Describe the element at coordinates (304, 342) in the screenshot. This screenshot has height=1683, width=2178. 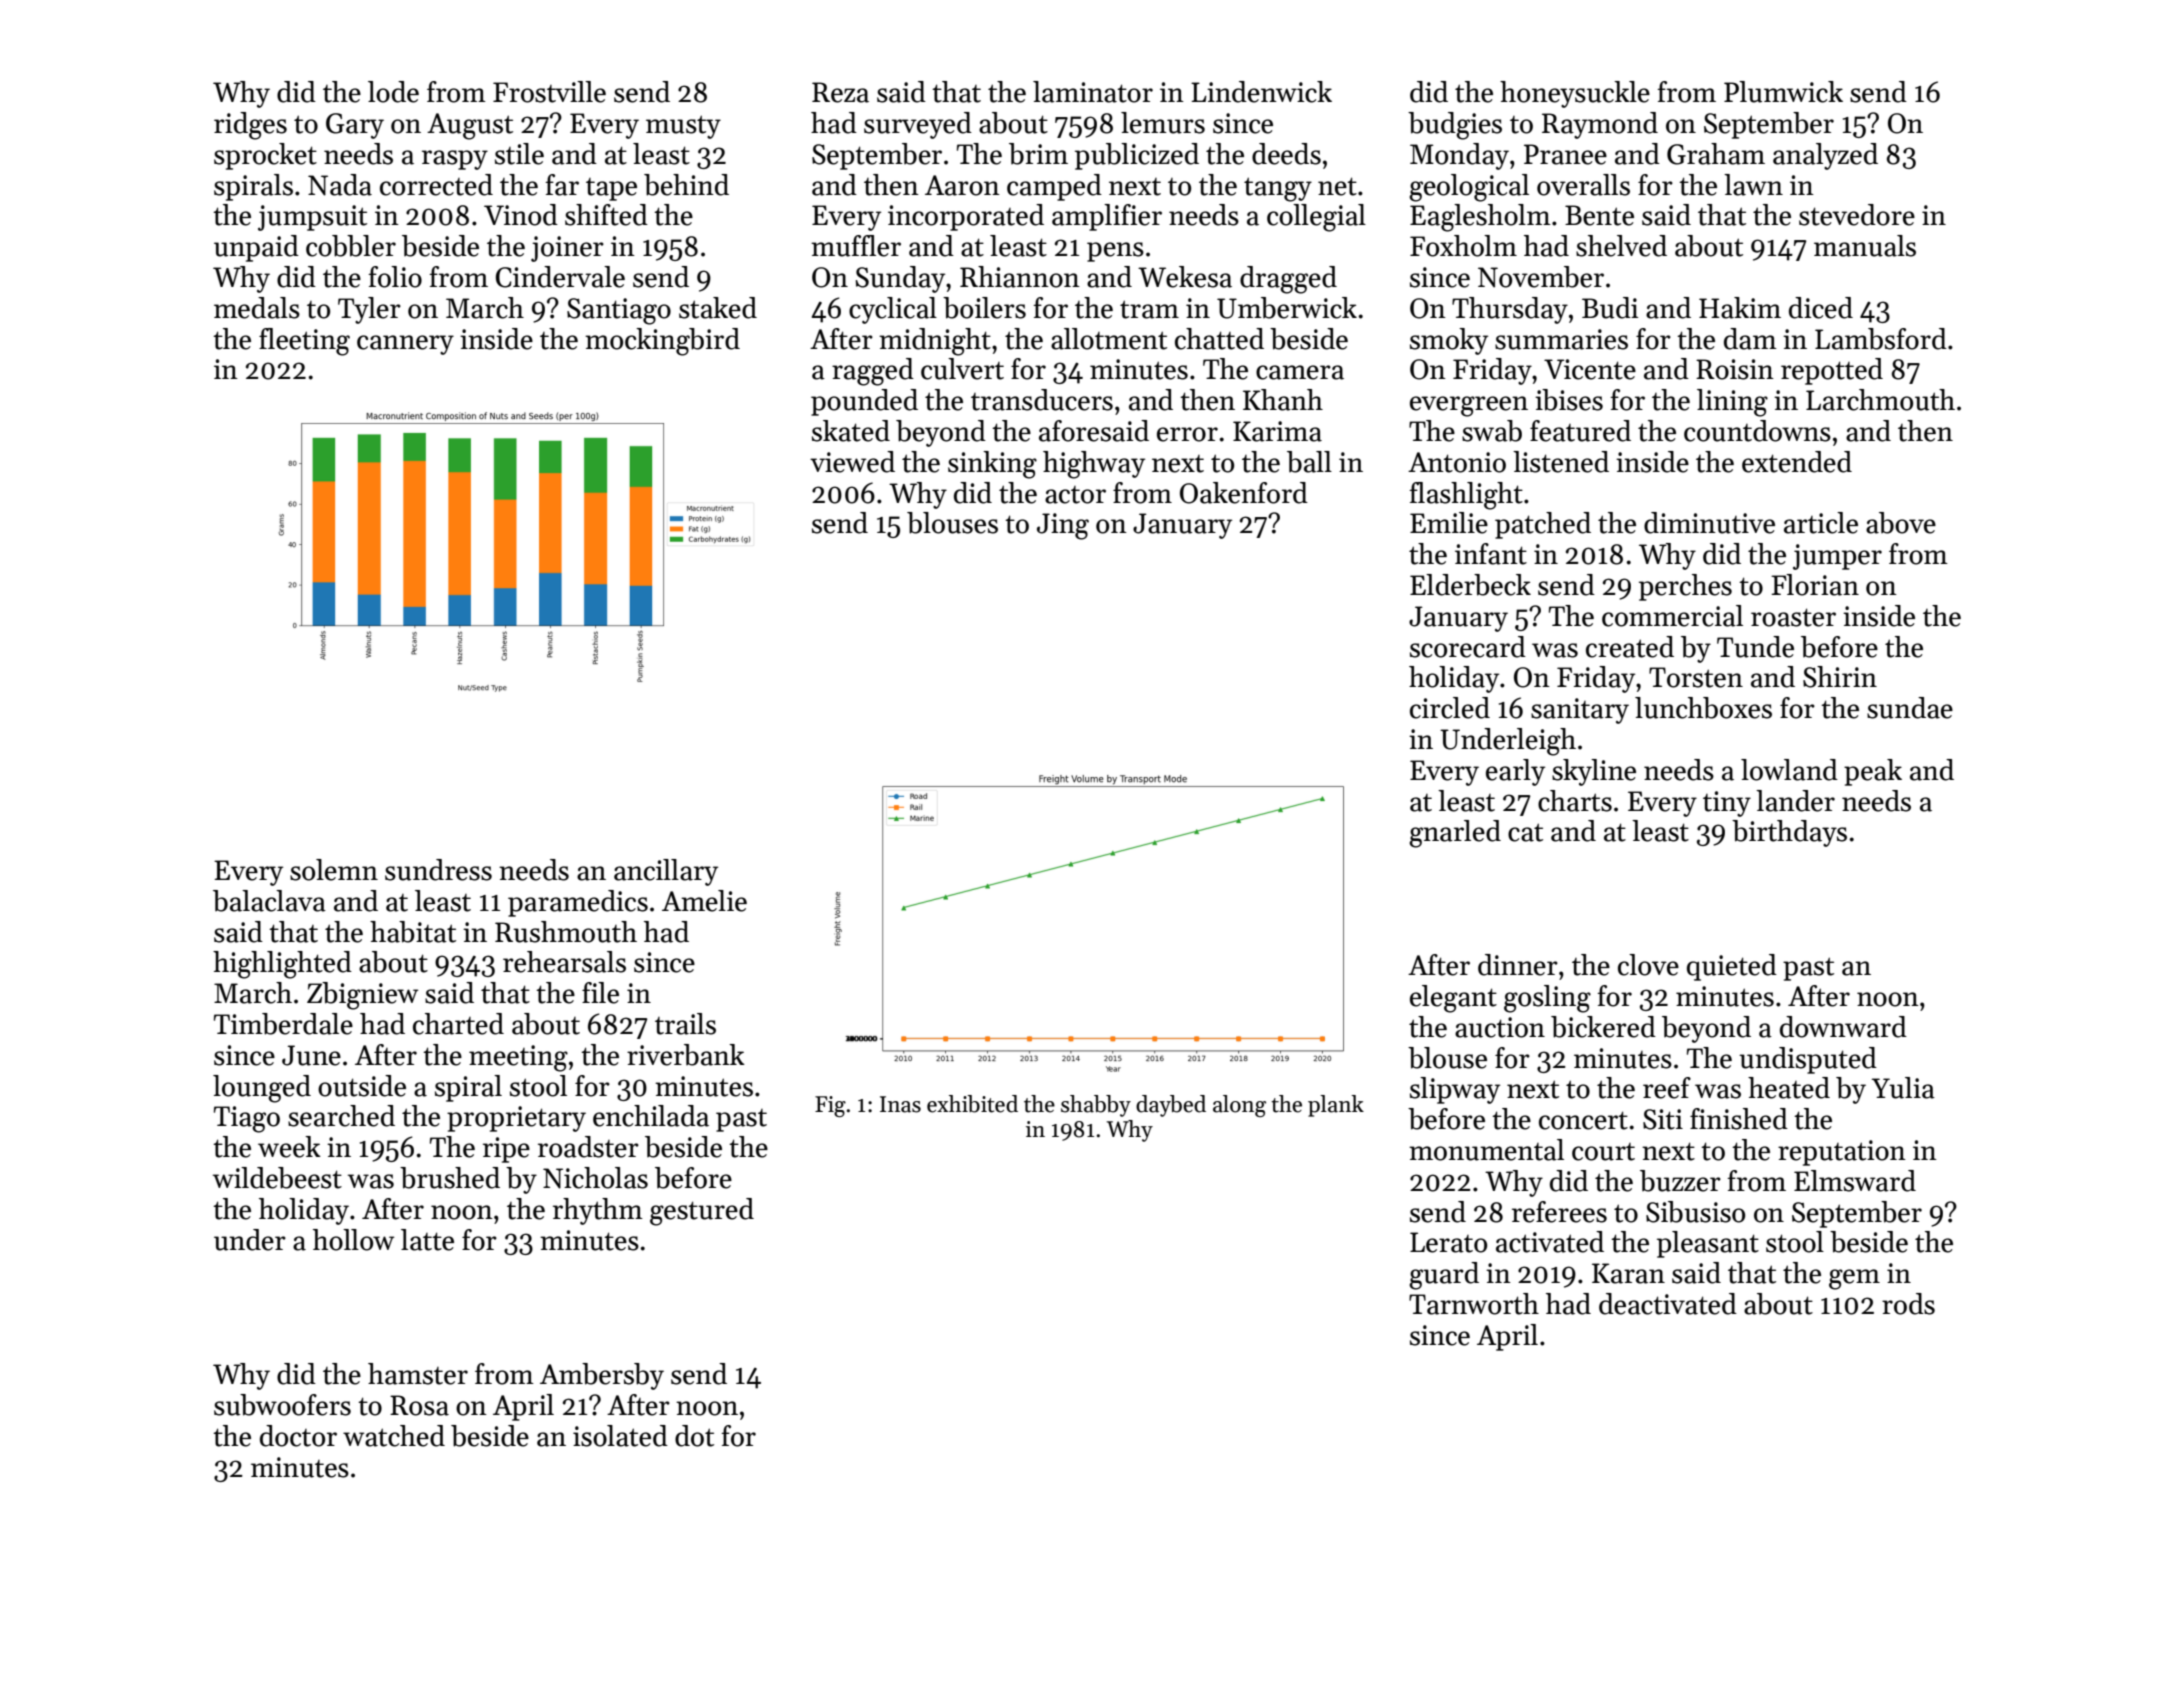
I see `fleeting` at that location.
